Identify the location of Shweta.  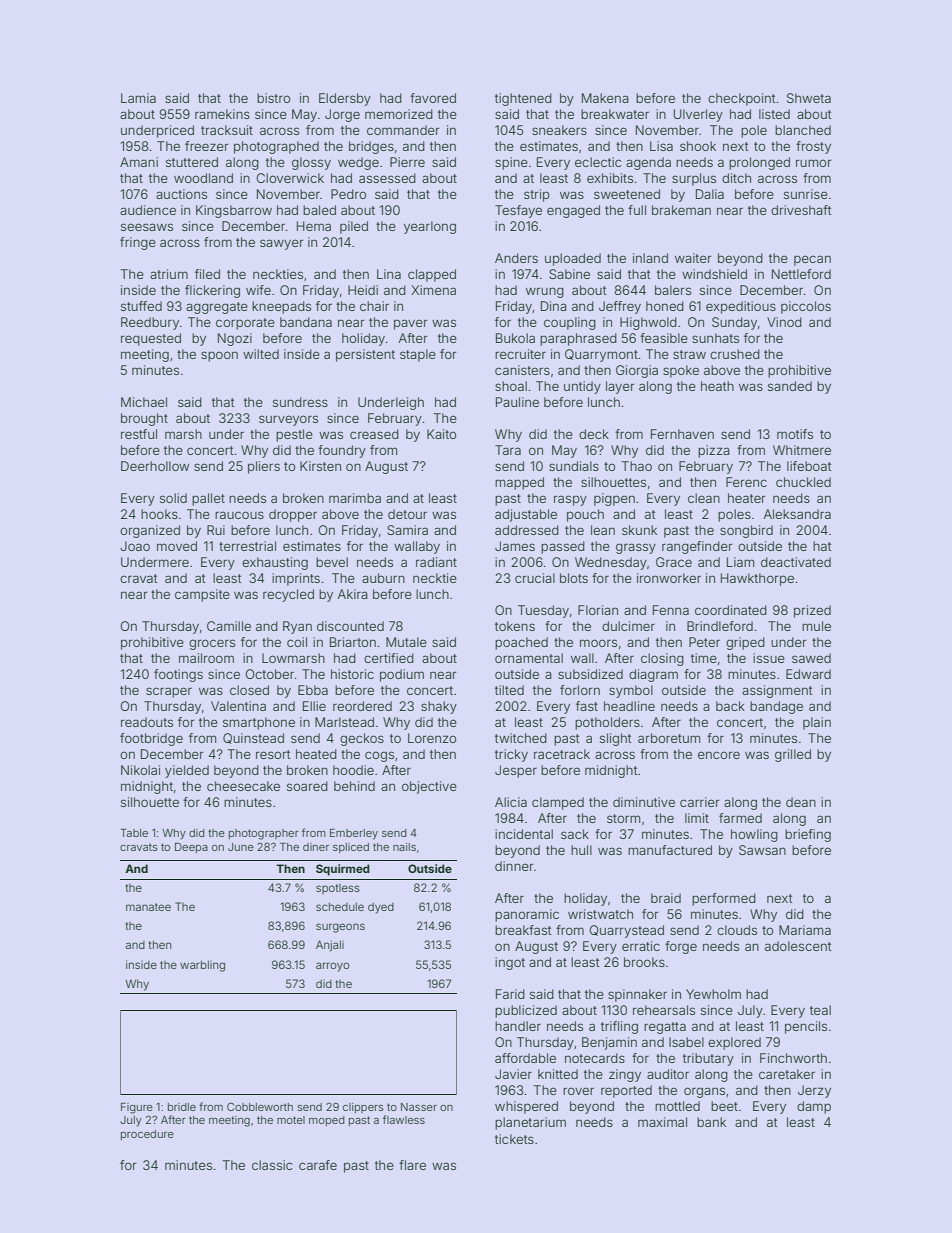
(809, 98).
